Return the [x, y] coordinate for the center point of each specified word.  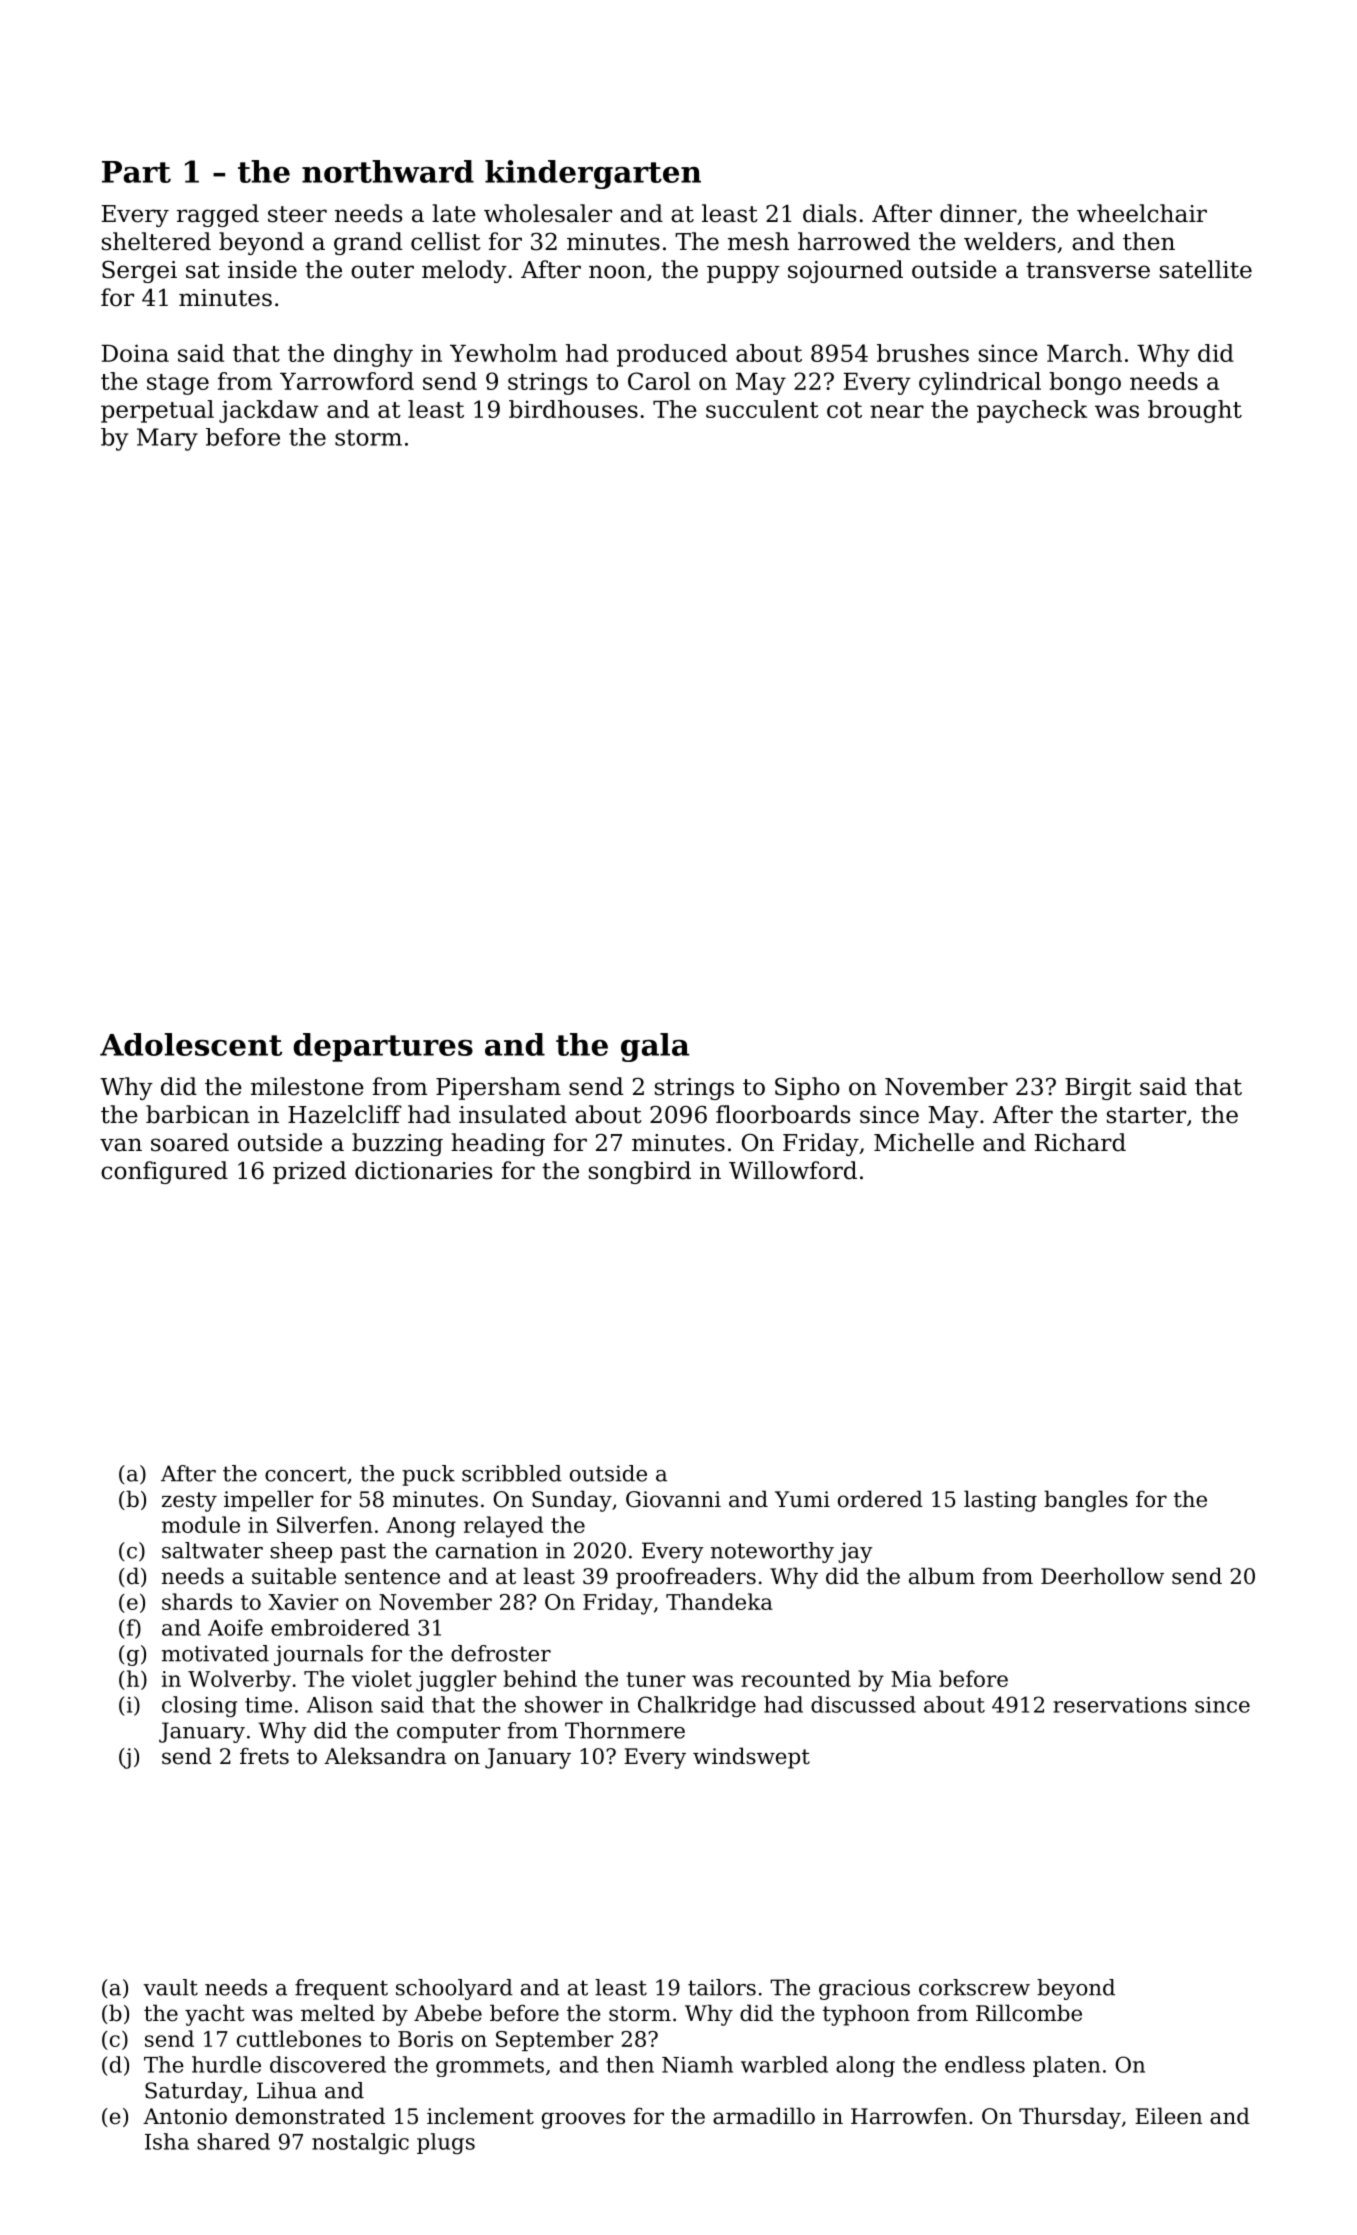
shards [197, 1601]
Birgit [1098, 1089]
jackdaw [269, 411]
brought [1195, 411]
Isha [167, 2141]
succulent [762, 409]
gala [655, 1047]
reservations [1120, 1705]
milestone [307, 1086]
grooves [583, 2120]
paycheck [1032, 411]
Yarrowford [347, 381]
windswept [751, 1758]
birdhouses [573, 409]
